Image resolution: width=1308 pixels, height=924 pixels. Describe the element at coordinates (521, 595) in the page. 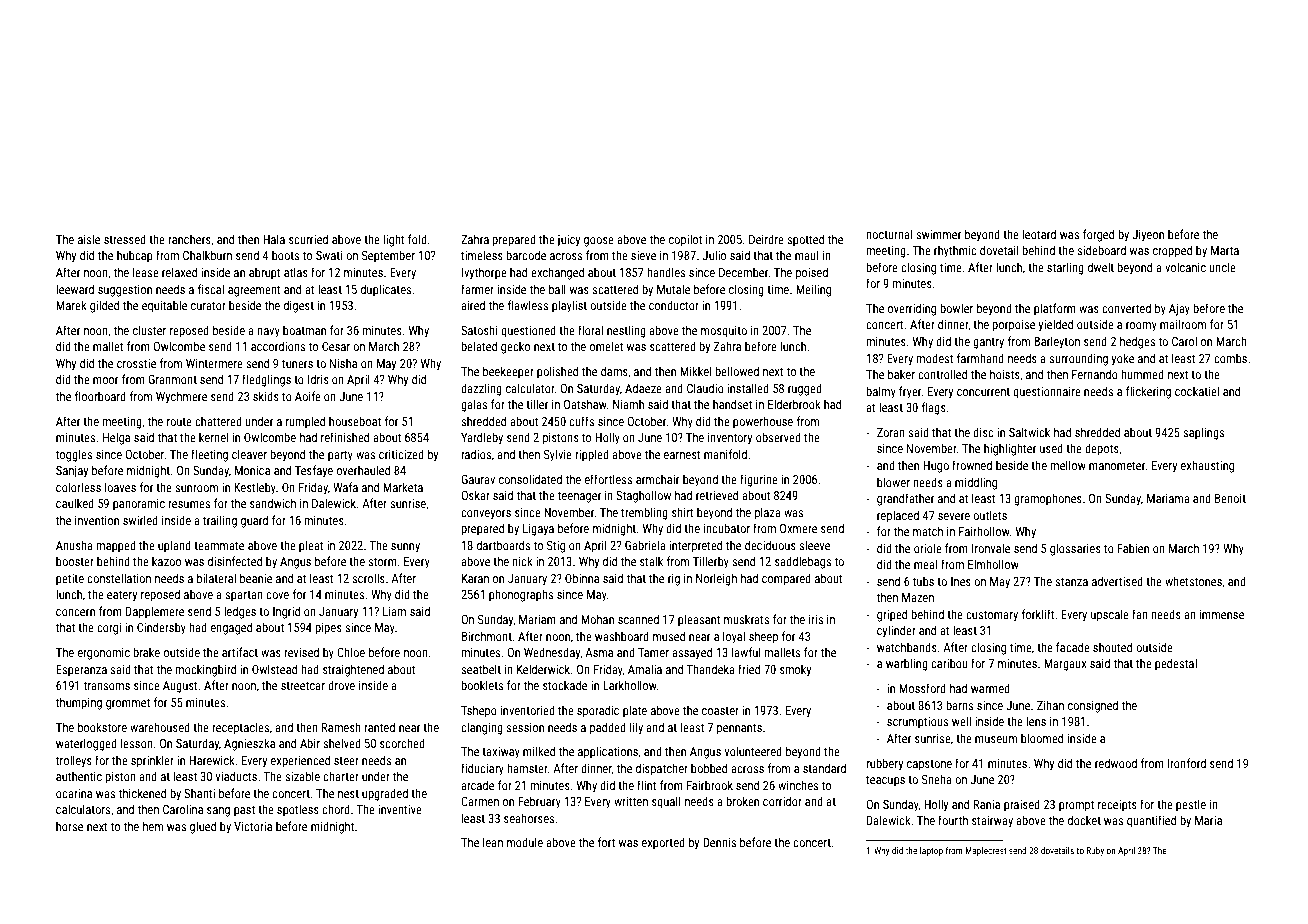

I see `phonographs` at that location.
